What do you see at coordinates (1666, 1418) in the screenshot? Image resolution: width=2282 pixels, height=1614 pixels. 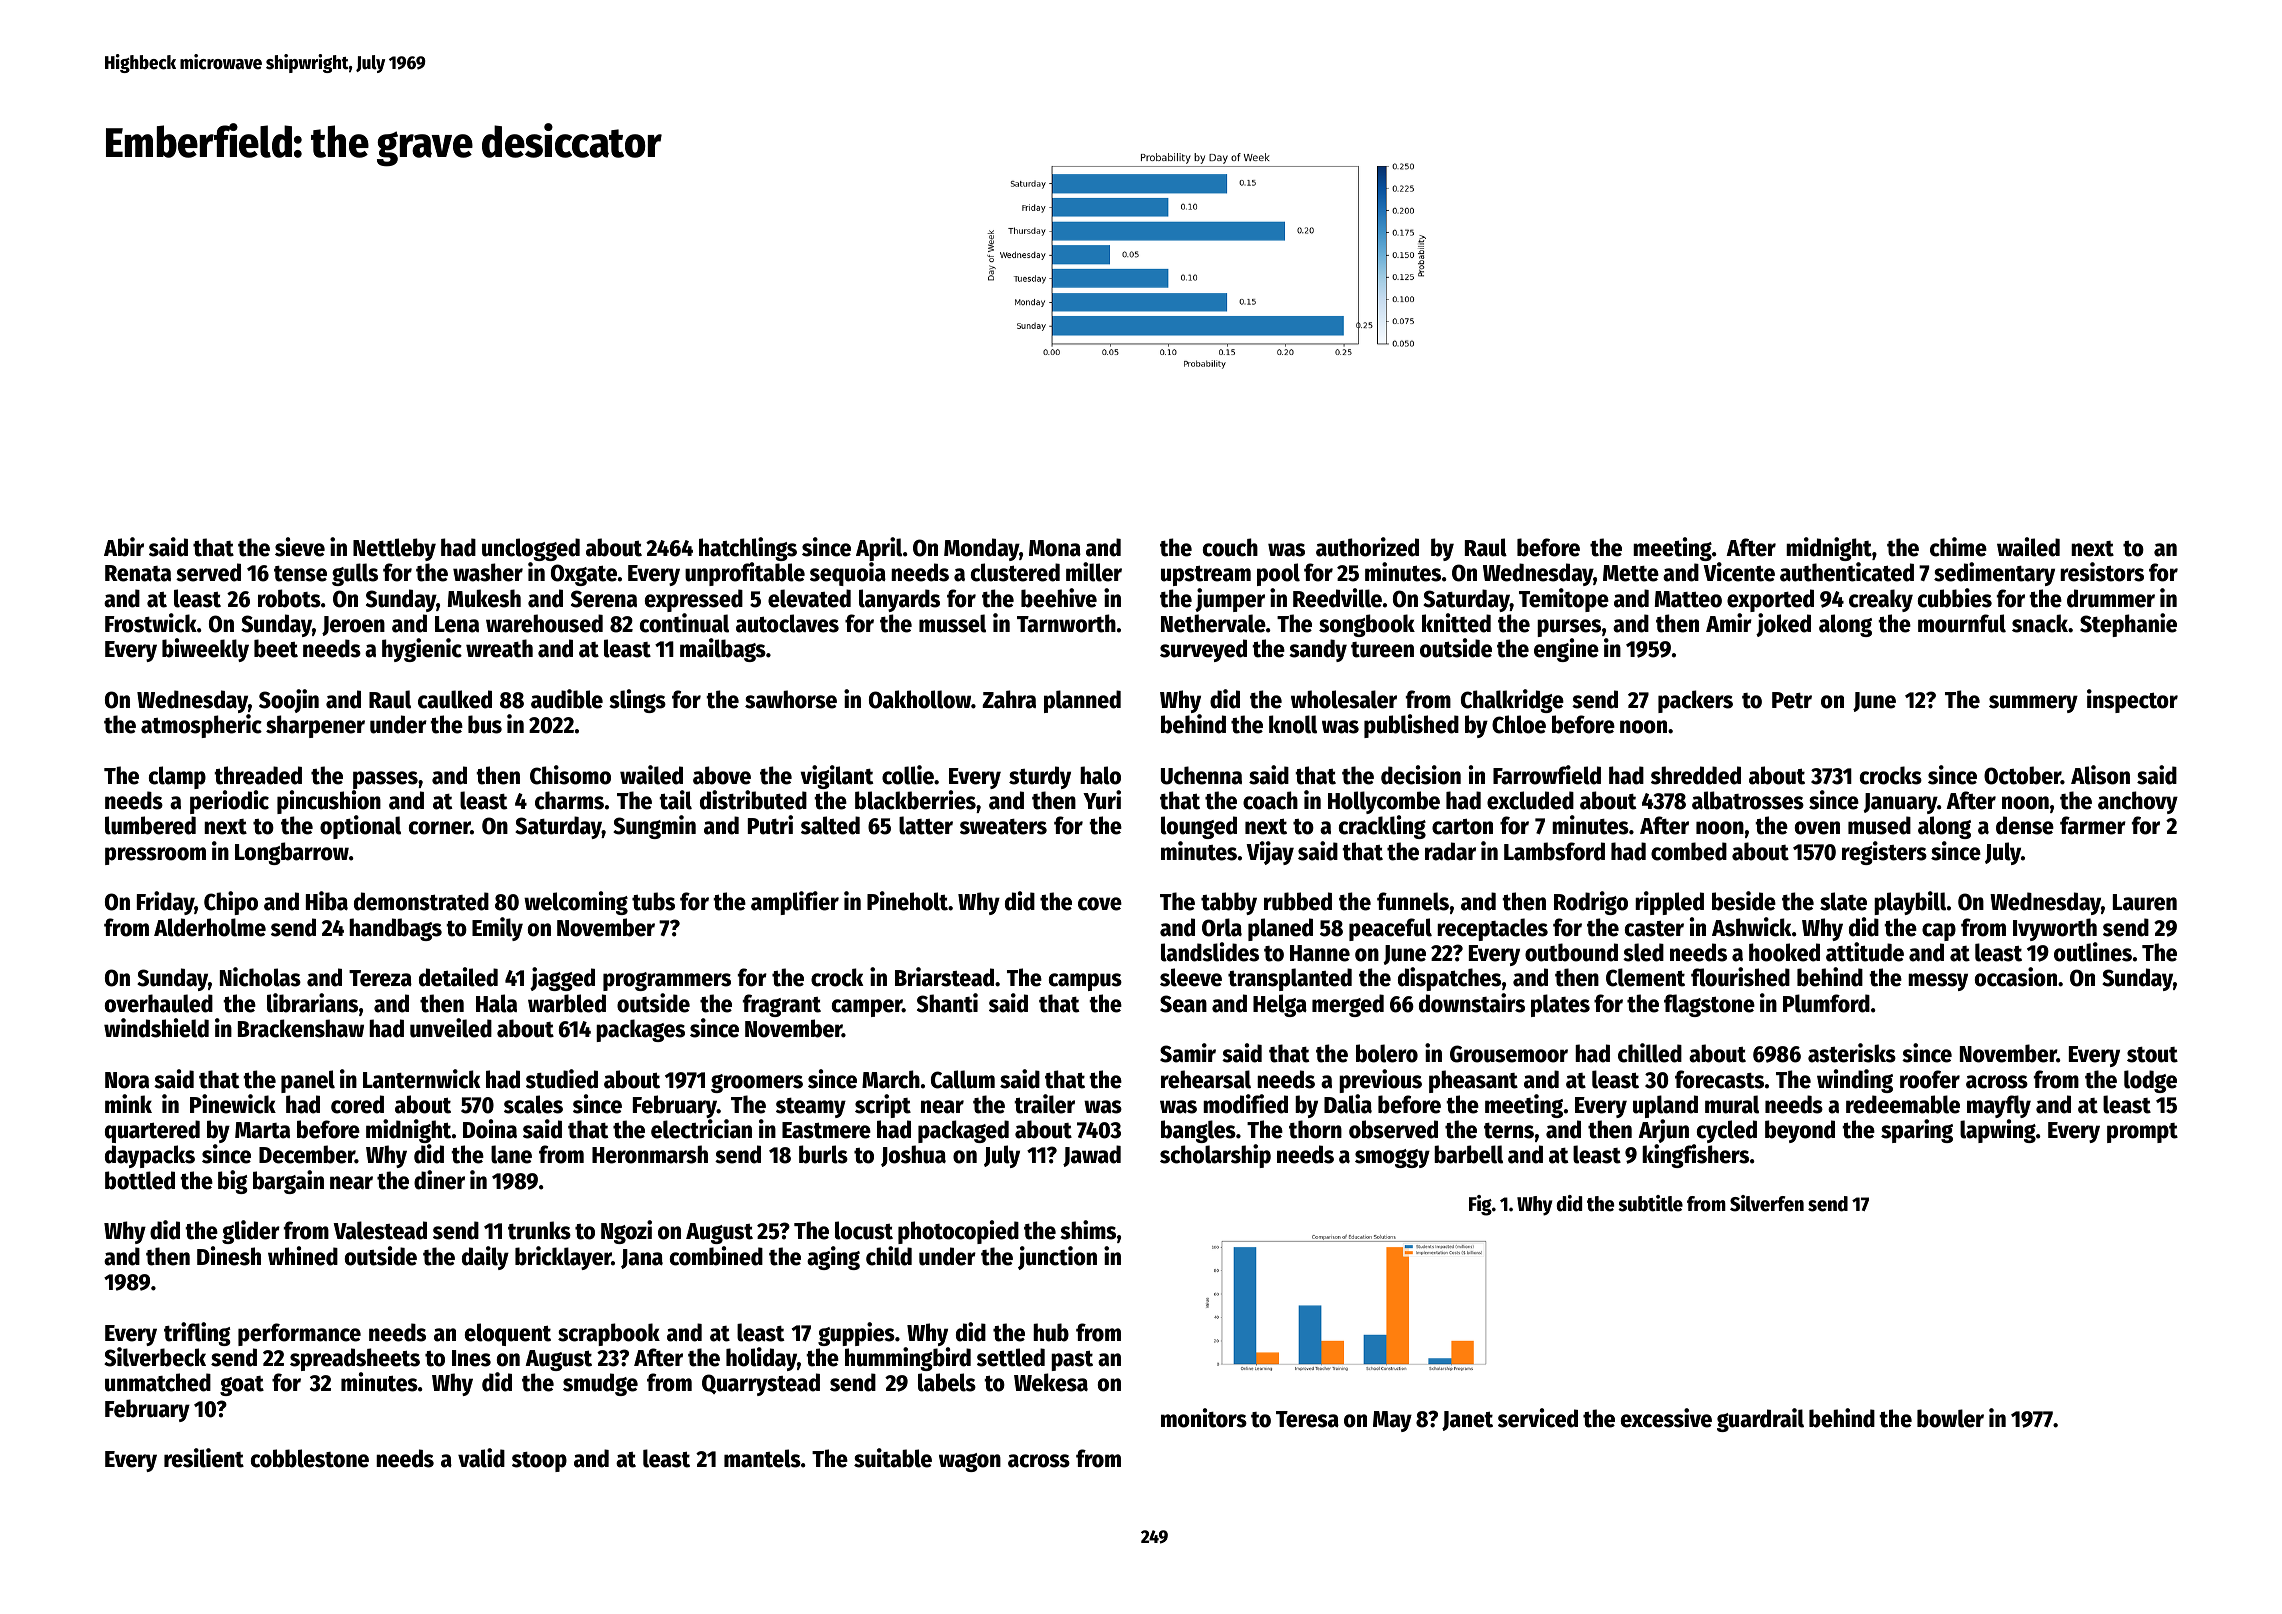 I see `excessive` at bounding box center [1666, 1418].
